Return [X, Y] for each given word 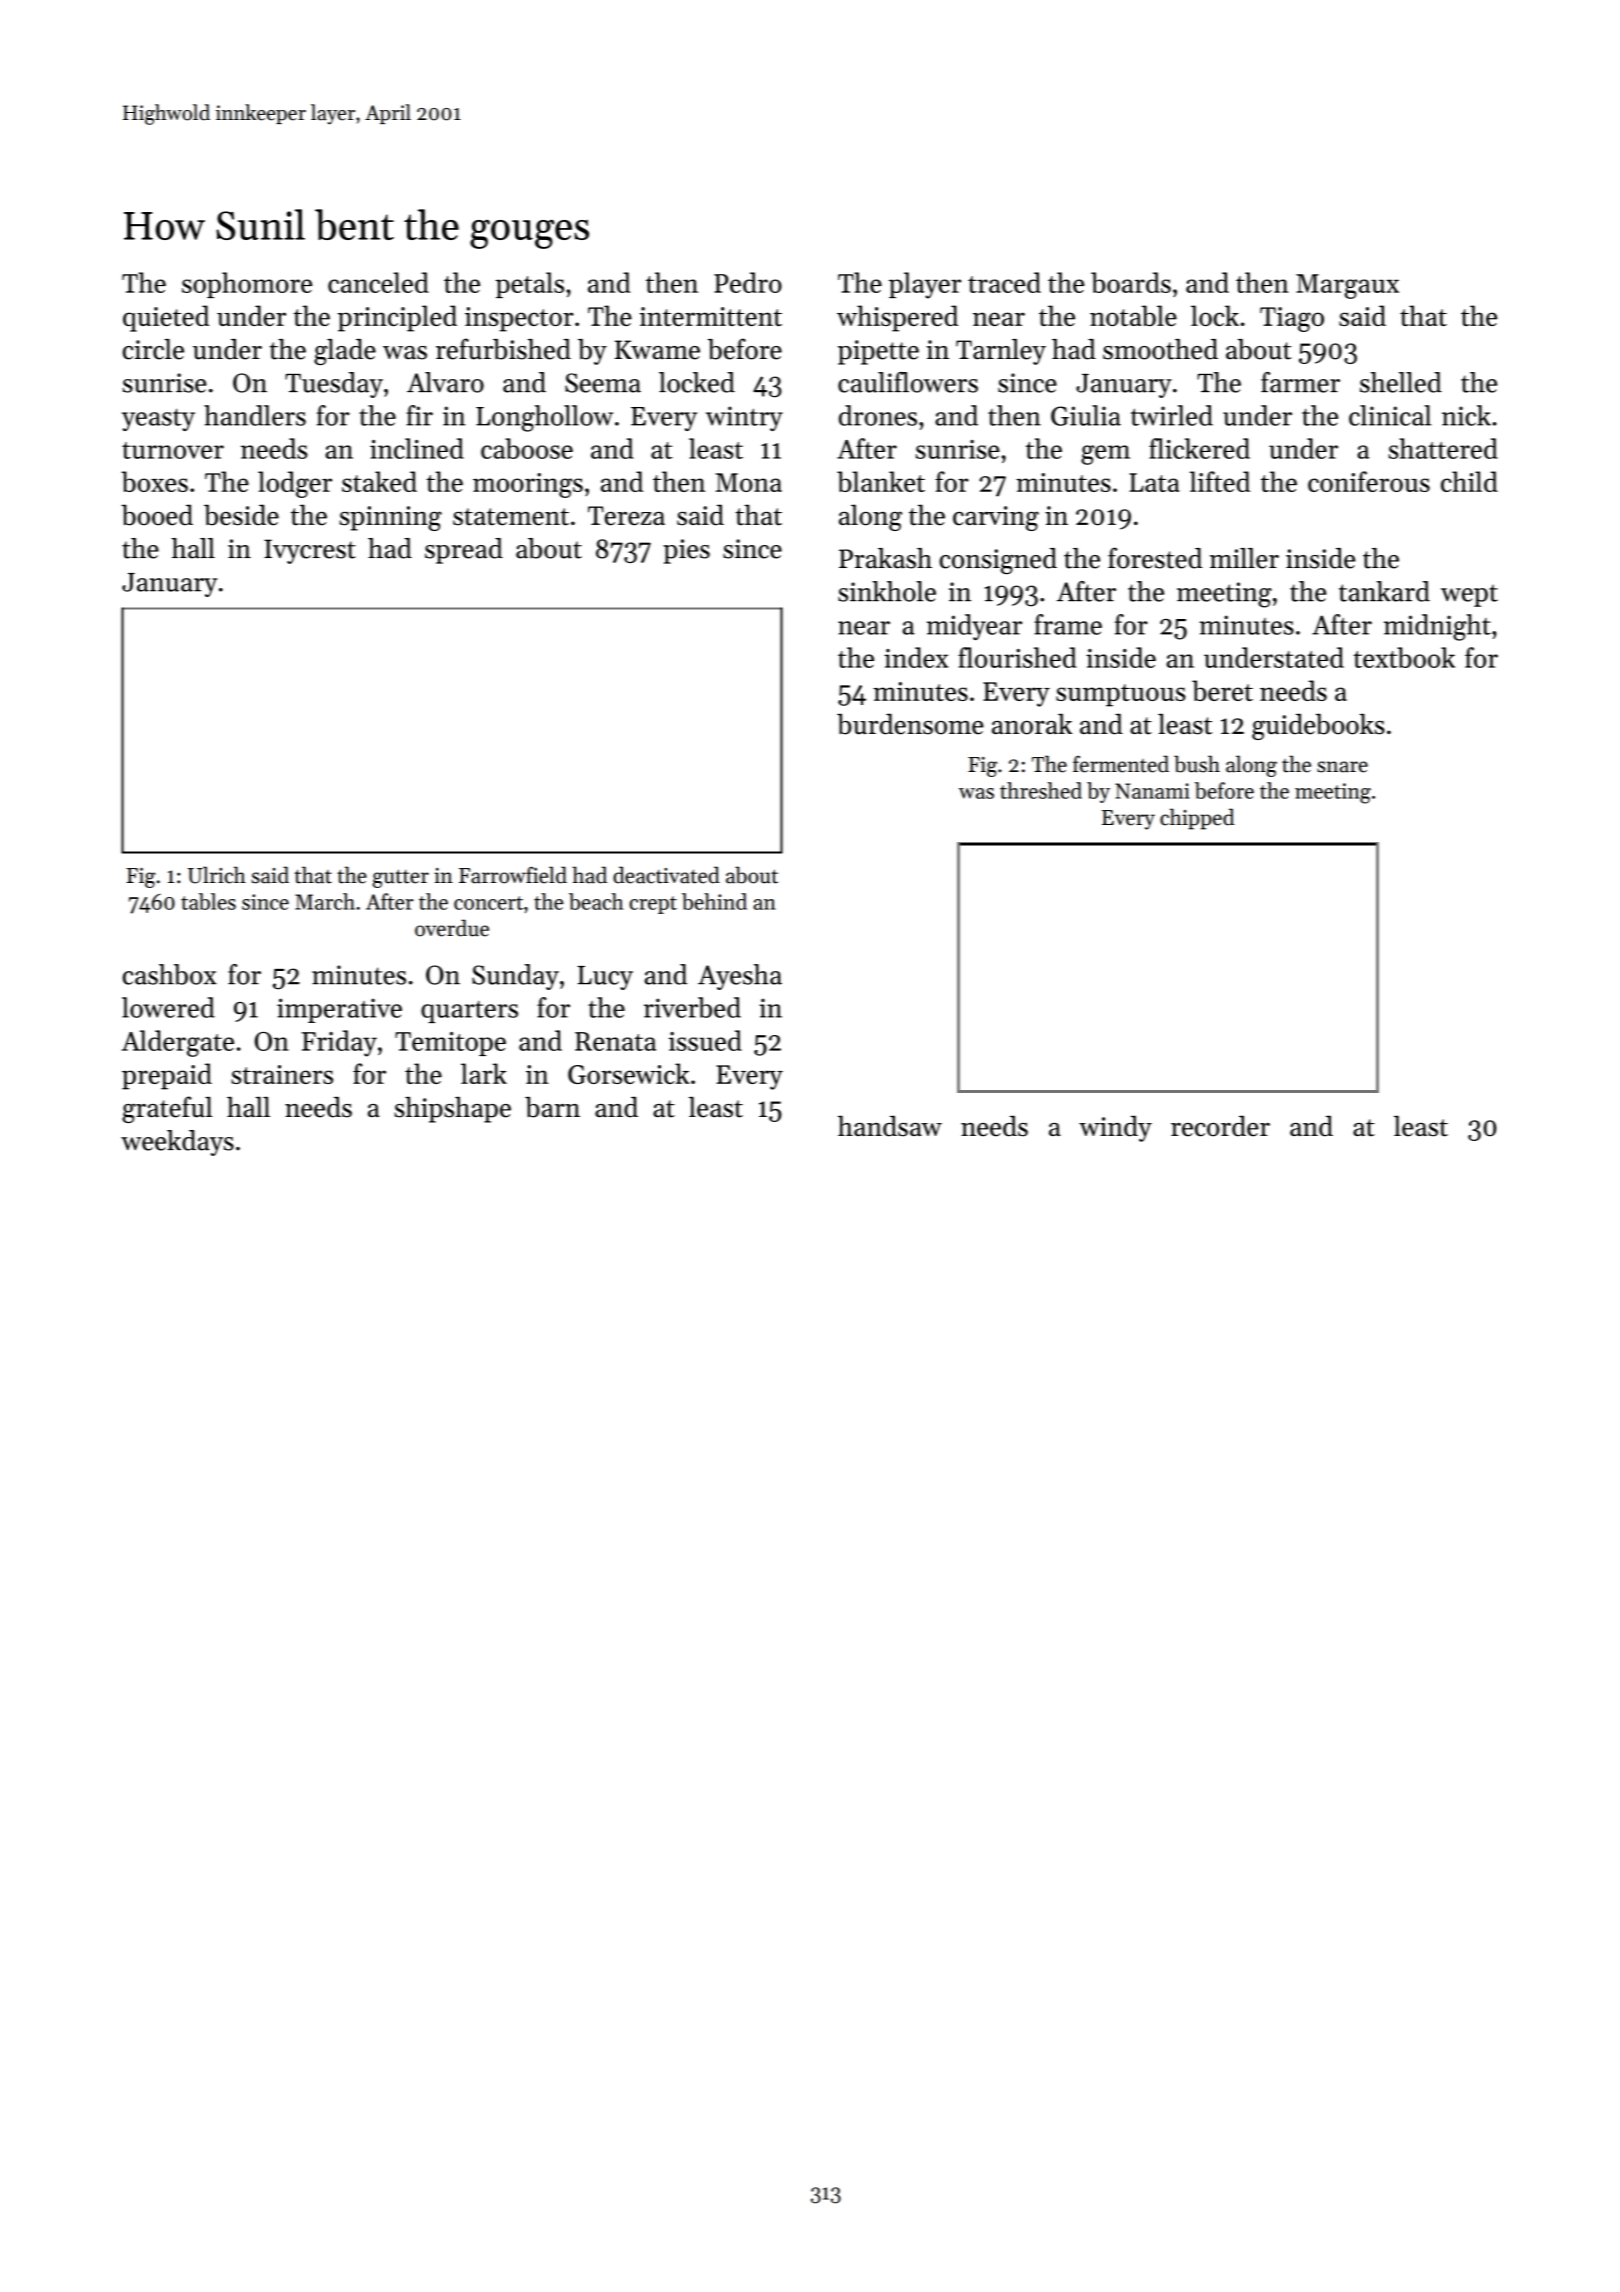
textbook [1404, 657]
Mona [748, 482]
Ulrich [217, 875]
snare [1342, 767]
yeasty [158, 420]
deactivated [666, 875]
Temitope [450, 1044]
